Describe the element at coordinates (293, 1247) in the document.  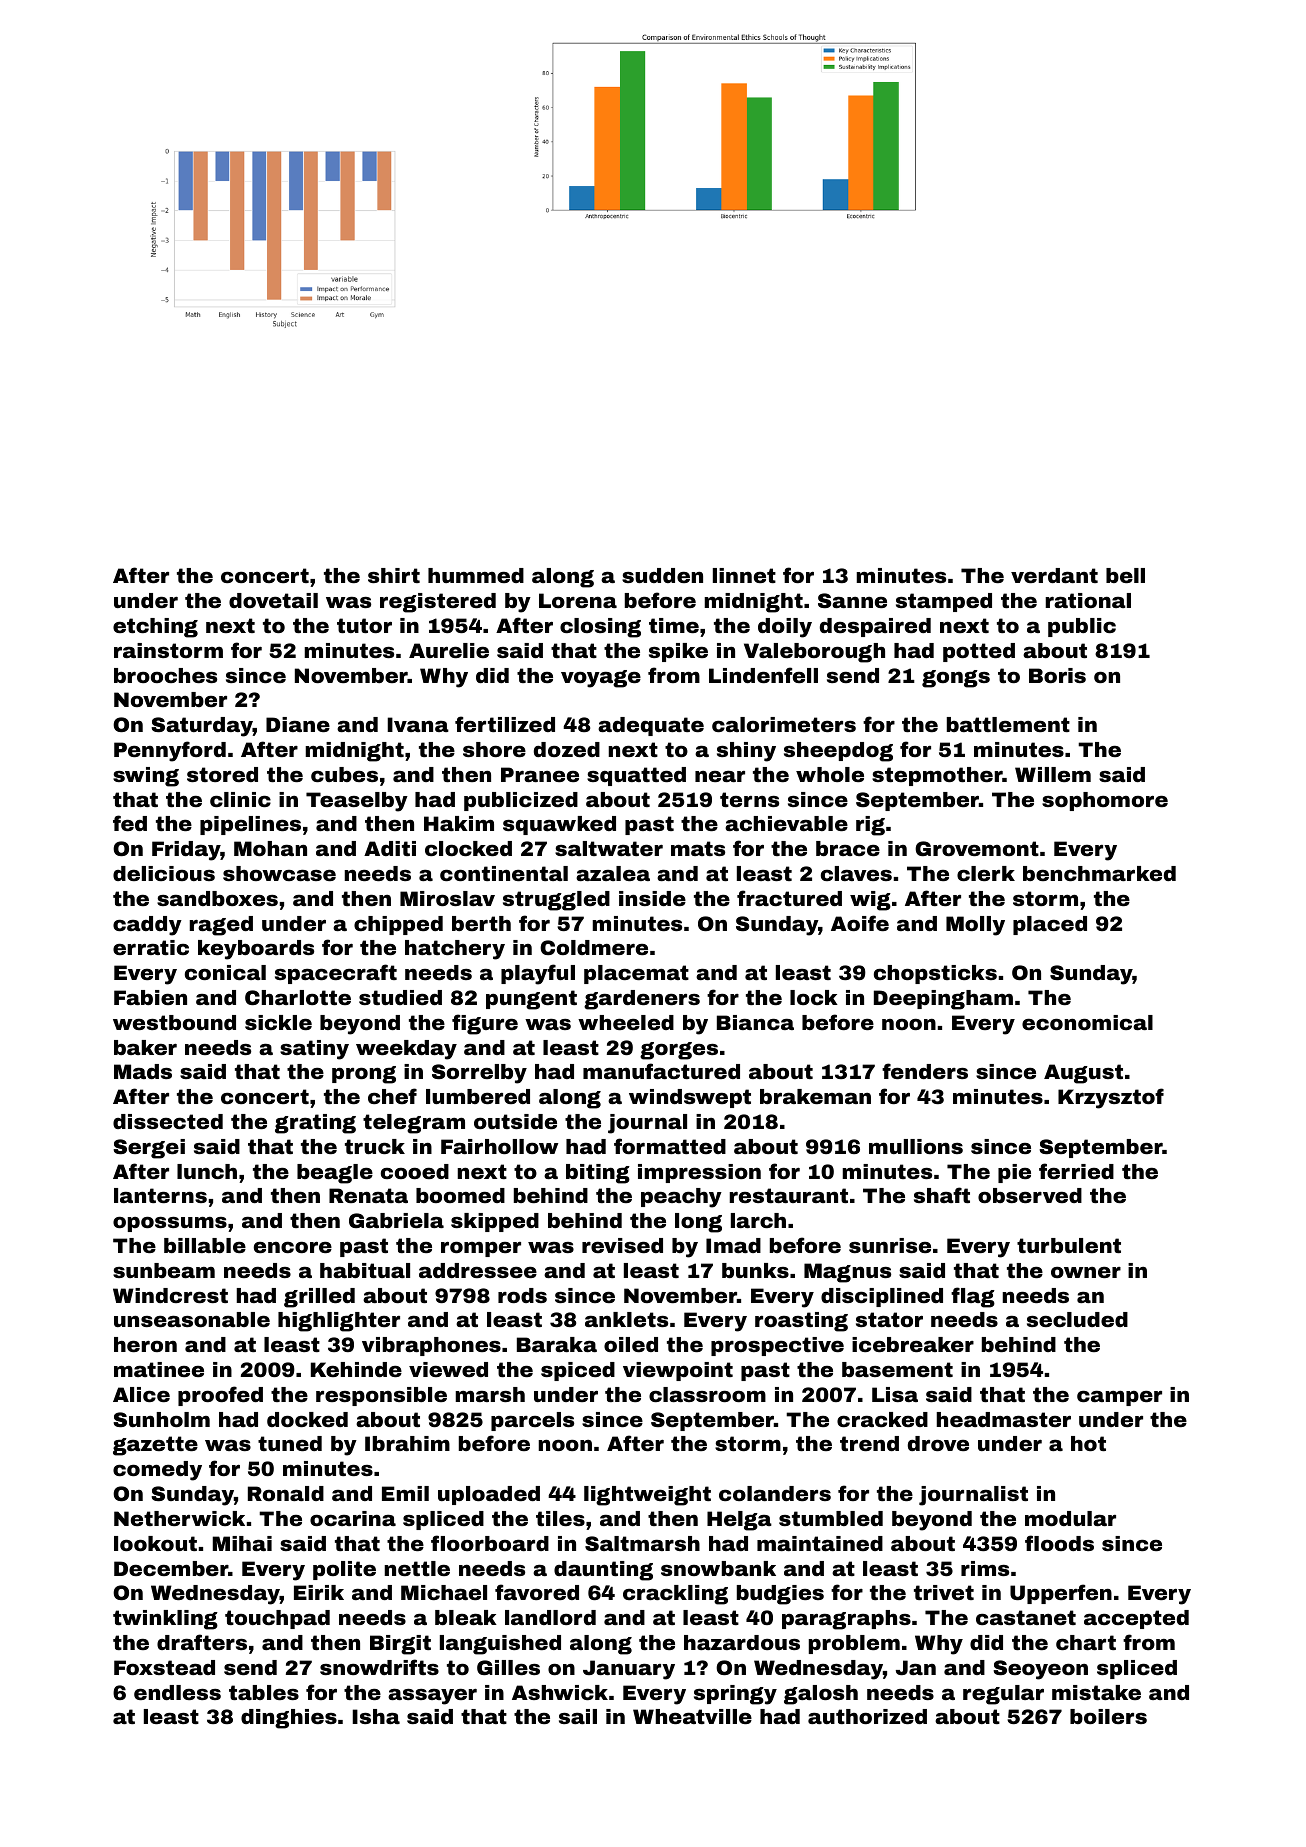
I see `encore` at that location.
